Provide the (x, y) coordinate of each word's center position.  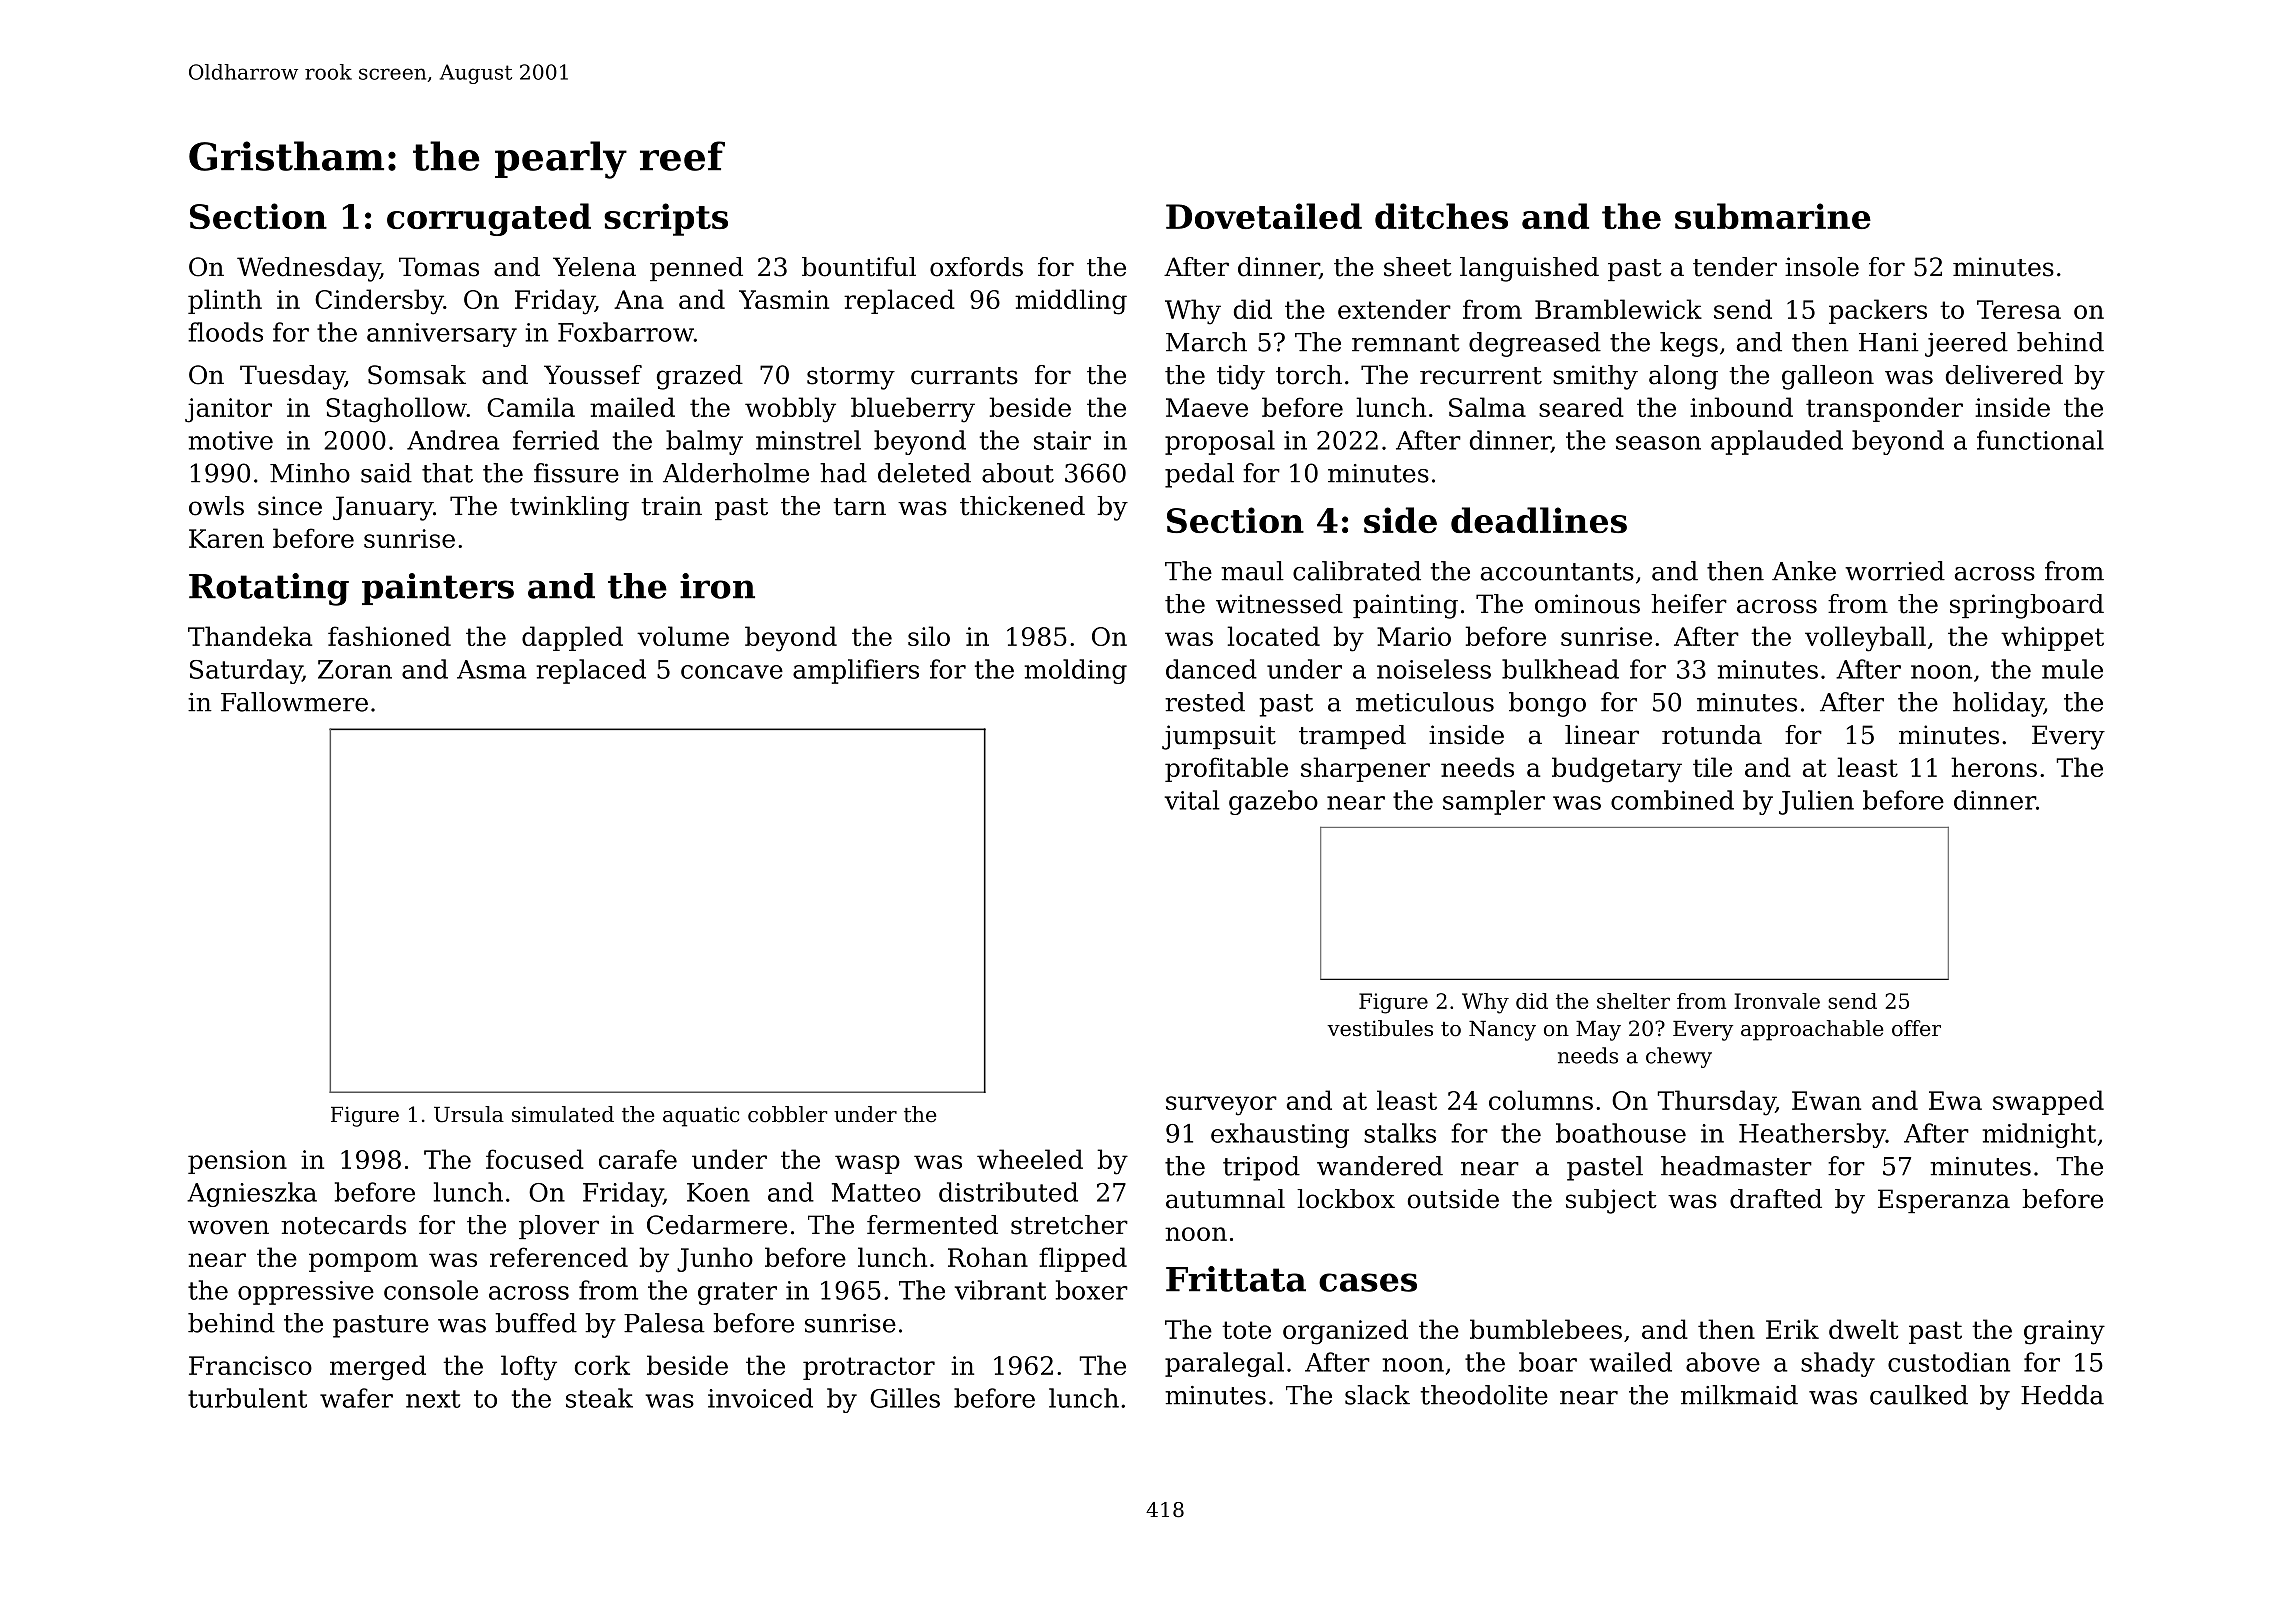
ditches (1441, 216)
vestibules (1380, 1028)
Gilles (905, 1398)
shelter (1633, 1001)
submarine (1773, 216)
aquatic (701, 1116)
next (433, 1399)
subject (1611, 1201)
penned (696, 269)
